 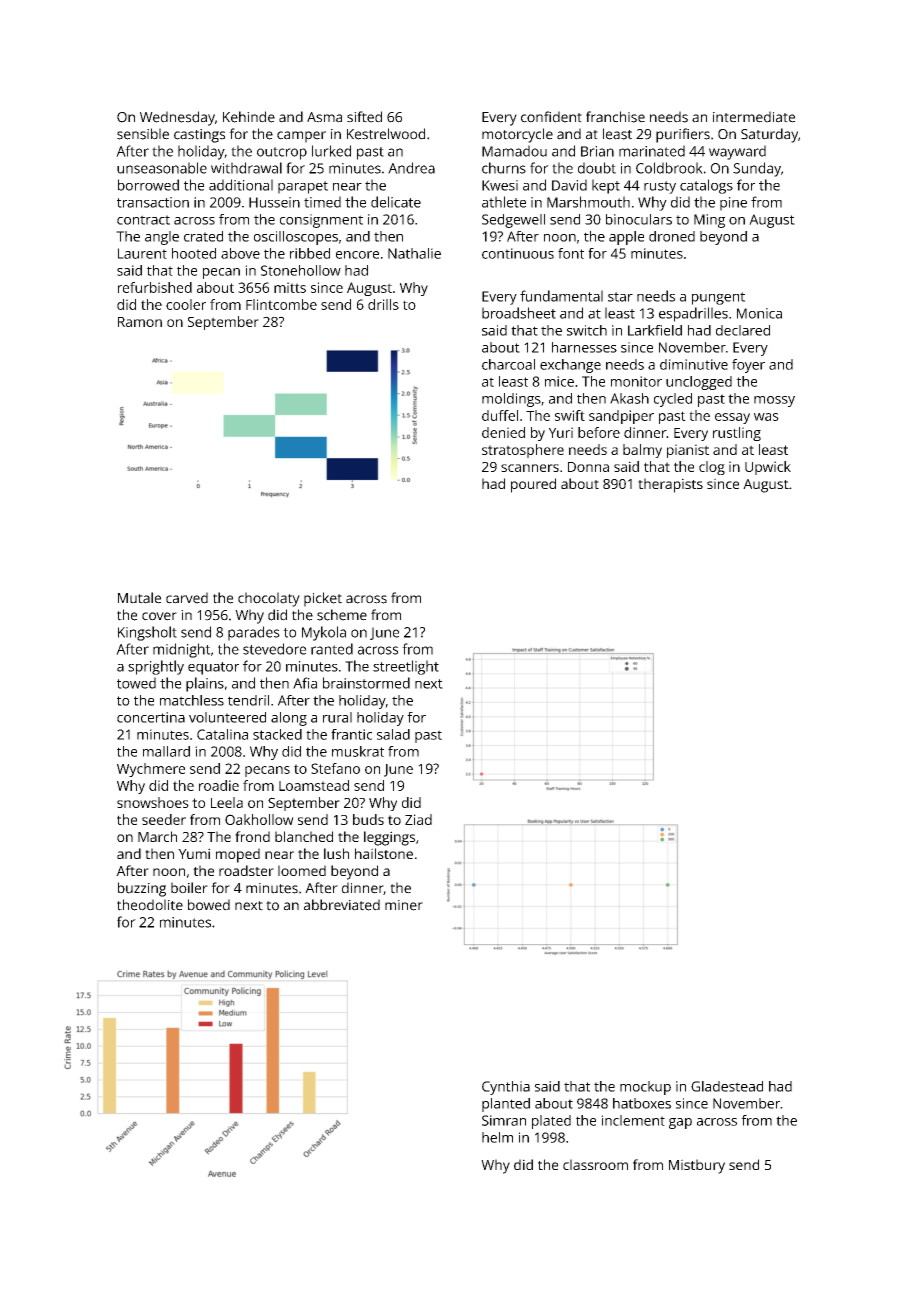 What do you see at coordinates (393, 734) in the document?
I see `salad` at bounding box center [393, 734].
